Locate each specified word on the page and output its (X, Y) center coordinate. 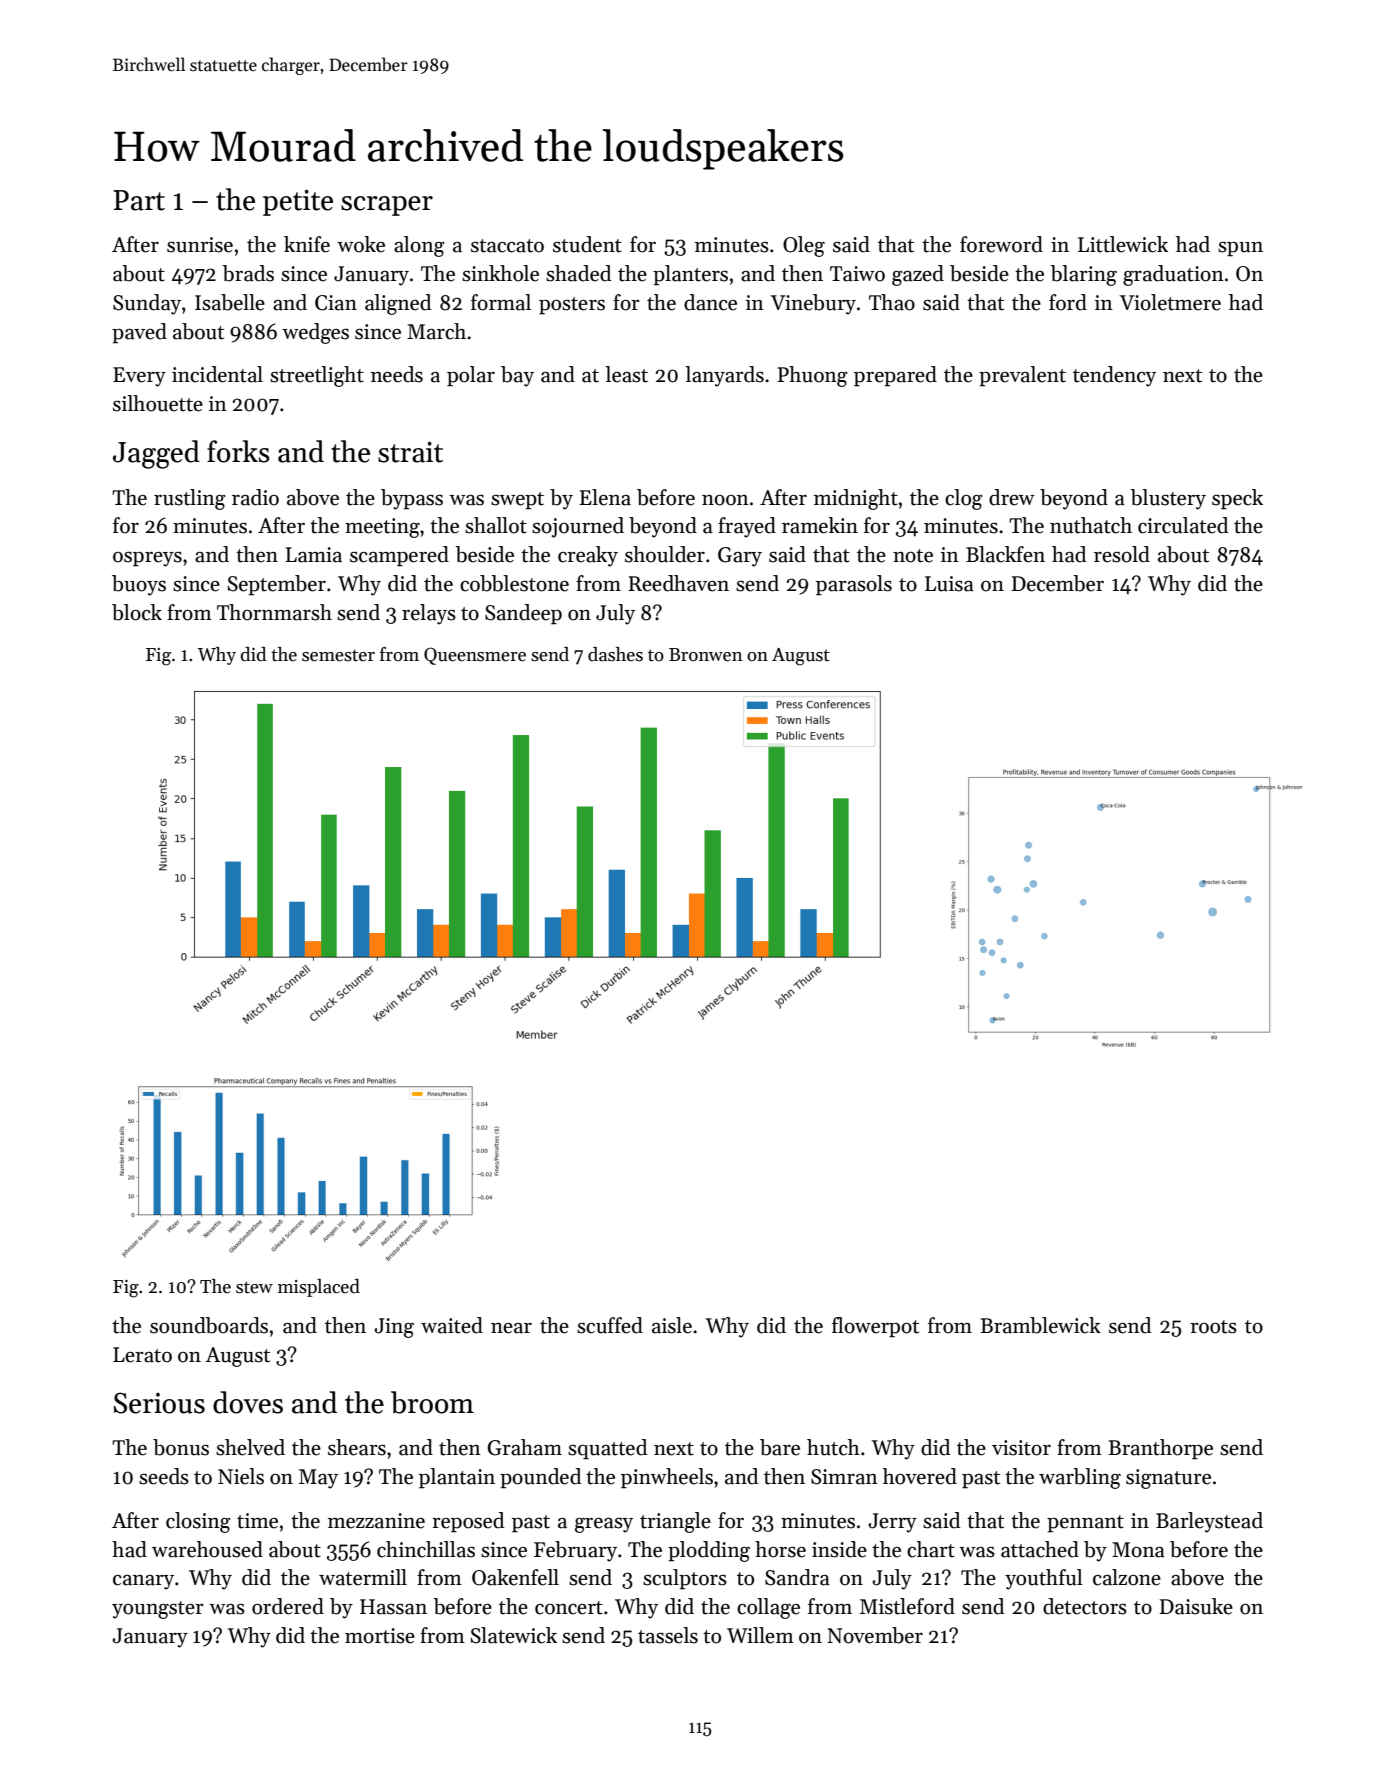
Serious (159, 1403)
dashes (615, 654)
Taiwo (857, 274)
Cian (336, 303)
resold (1122, 554)
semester (338, 655)
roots (1213, 1327)
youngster (158, 1610)
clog (964, 499)
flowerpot (875, 1327)
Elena (605, 497)
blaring (1083, 275)
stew (254, 1287)
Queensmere (475, 656)
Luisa (949, 584)
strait (410, 452)
